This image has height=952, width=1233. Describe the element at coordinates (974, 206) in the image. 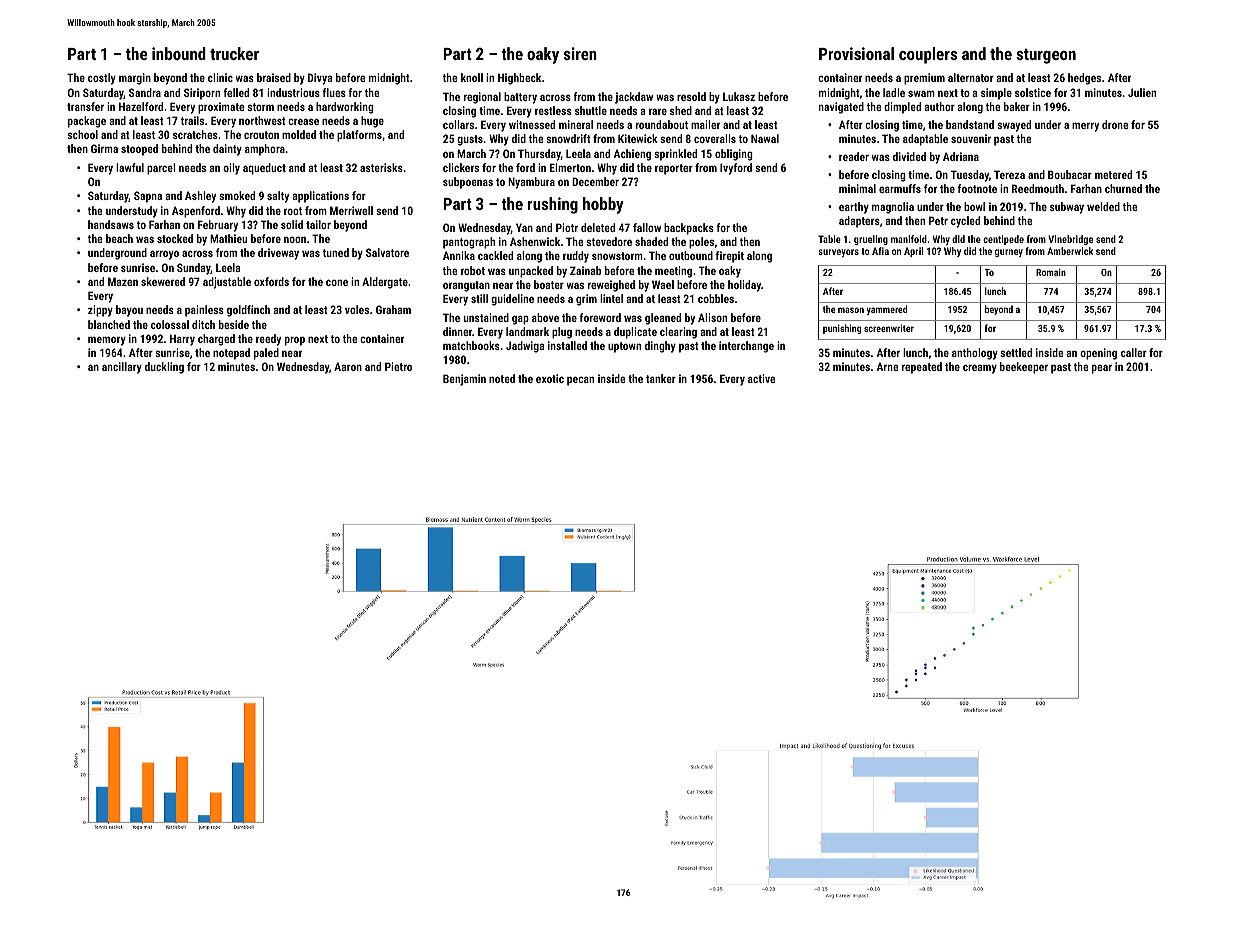

I see `bowl` at that location.
